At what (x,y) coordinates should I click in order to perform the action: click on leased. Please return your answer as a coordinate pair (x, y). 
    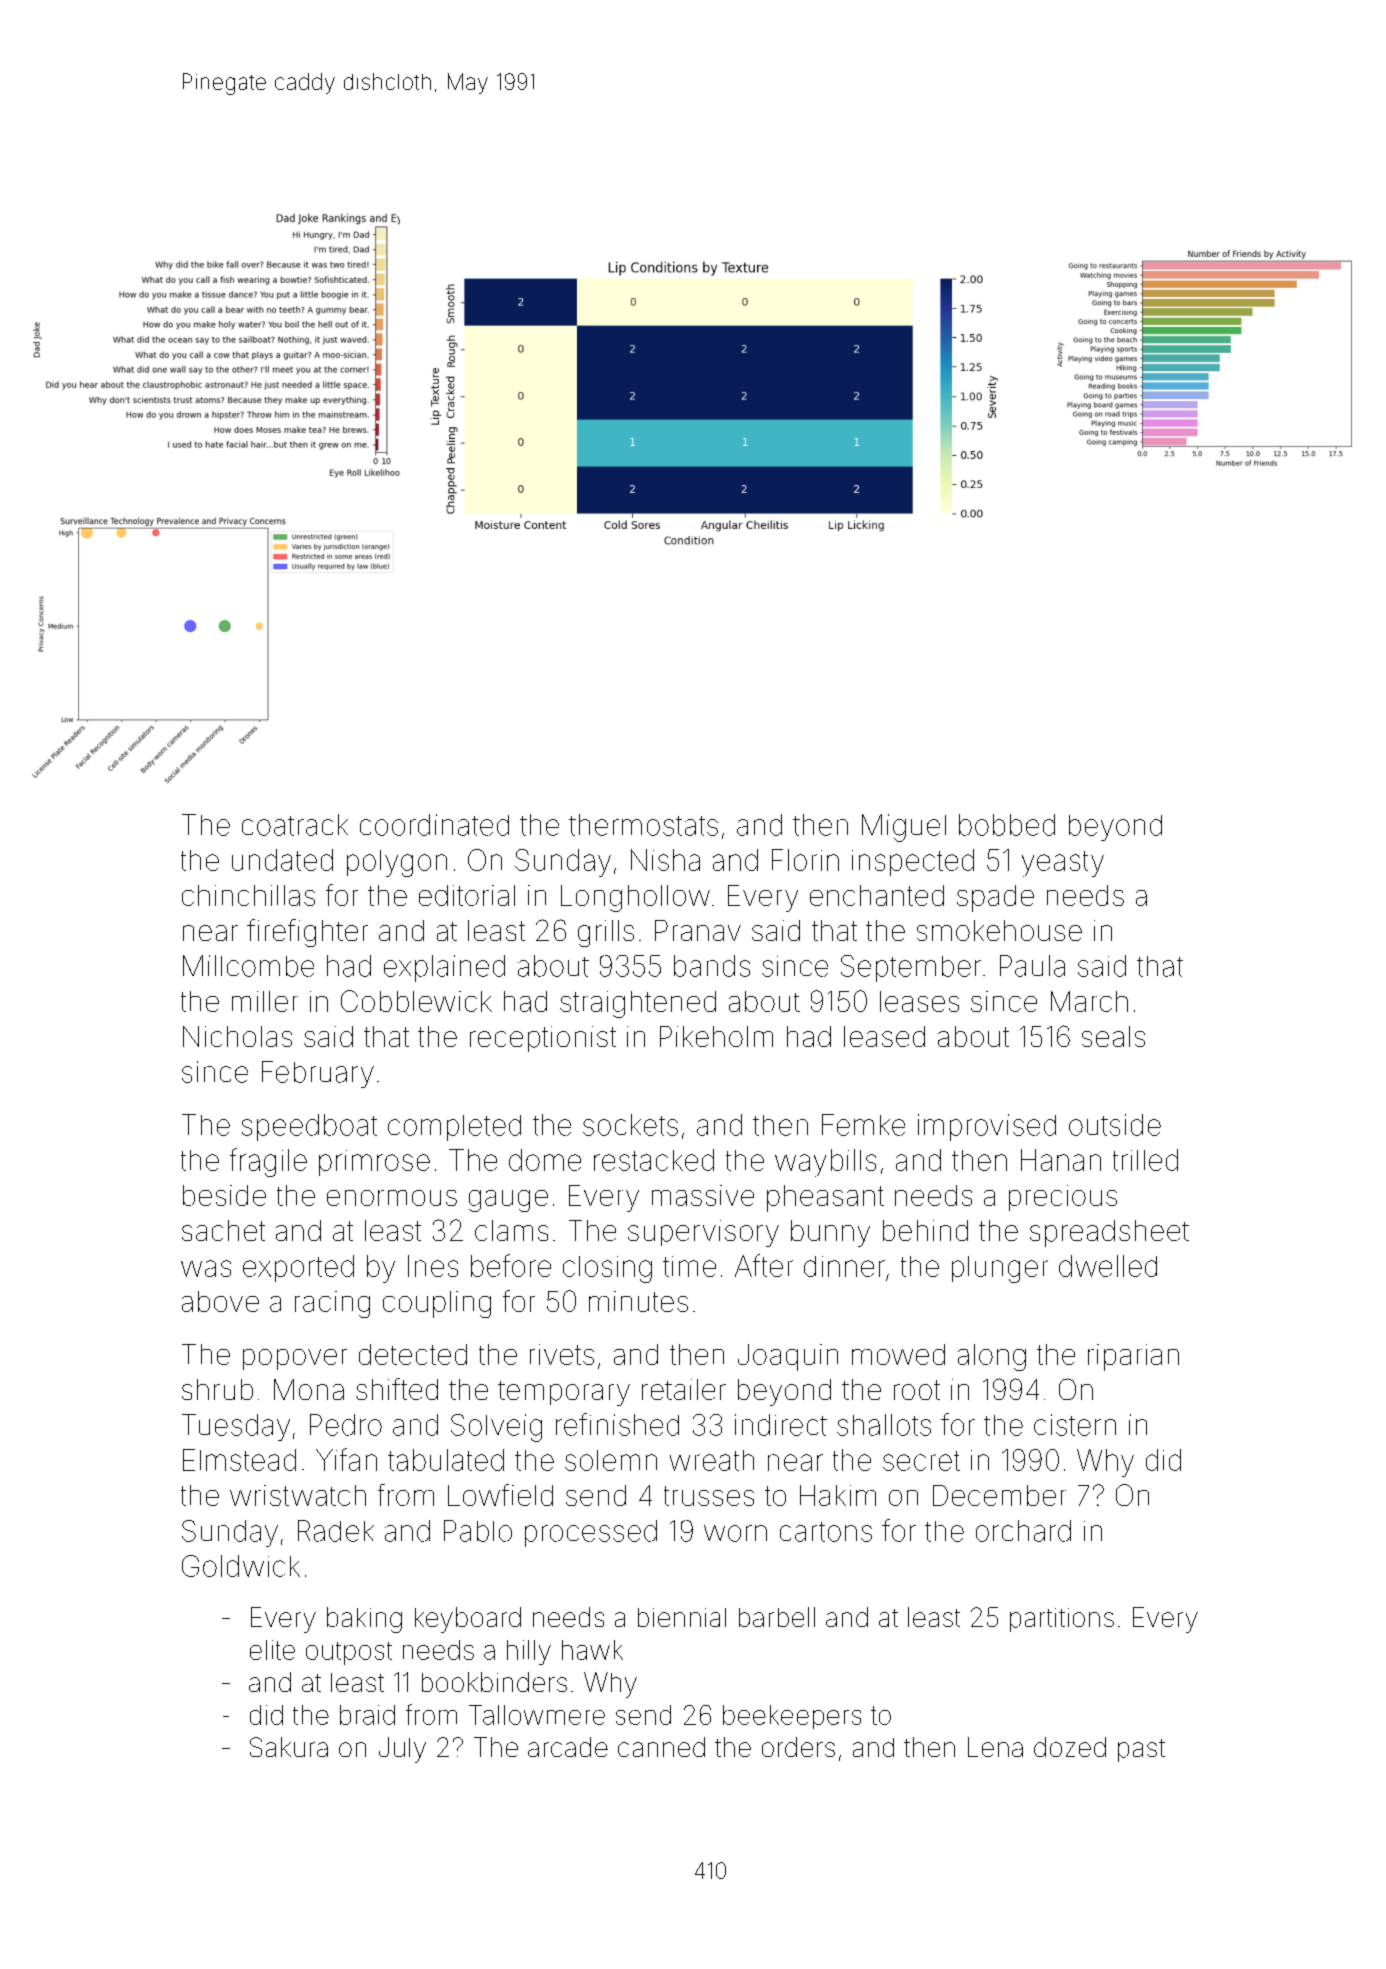
    Looking at the image, I should click on (884, 1036).
